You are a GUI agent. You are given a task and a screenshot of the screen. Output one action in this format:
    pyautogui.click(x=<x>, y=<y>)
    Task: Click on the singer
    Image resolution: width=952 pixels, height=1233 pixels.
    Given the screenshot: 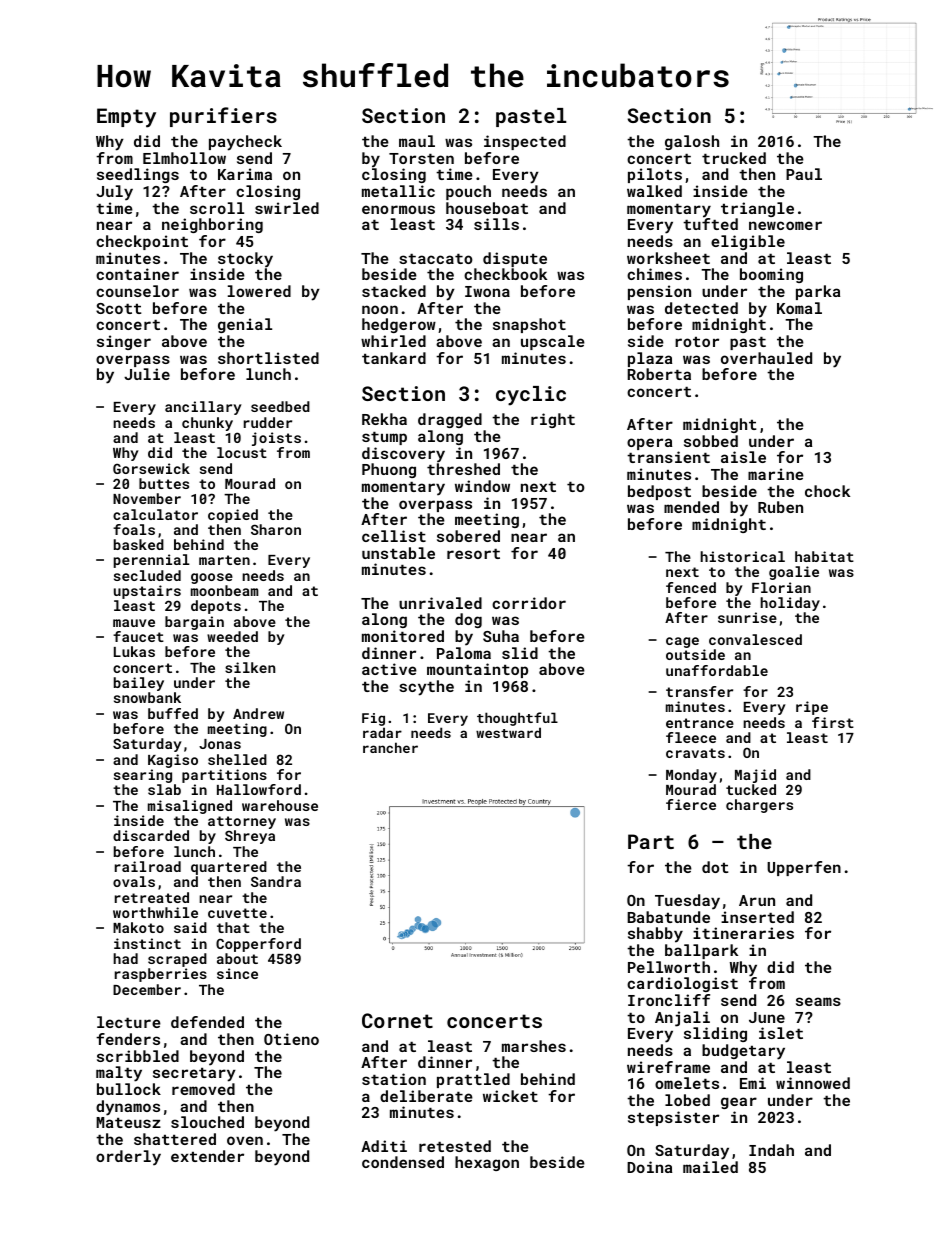 What is the action you would take?
    pyautogui.click(x=124, y=342)
